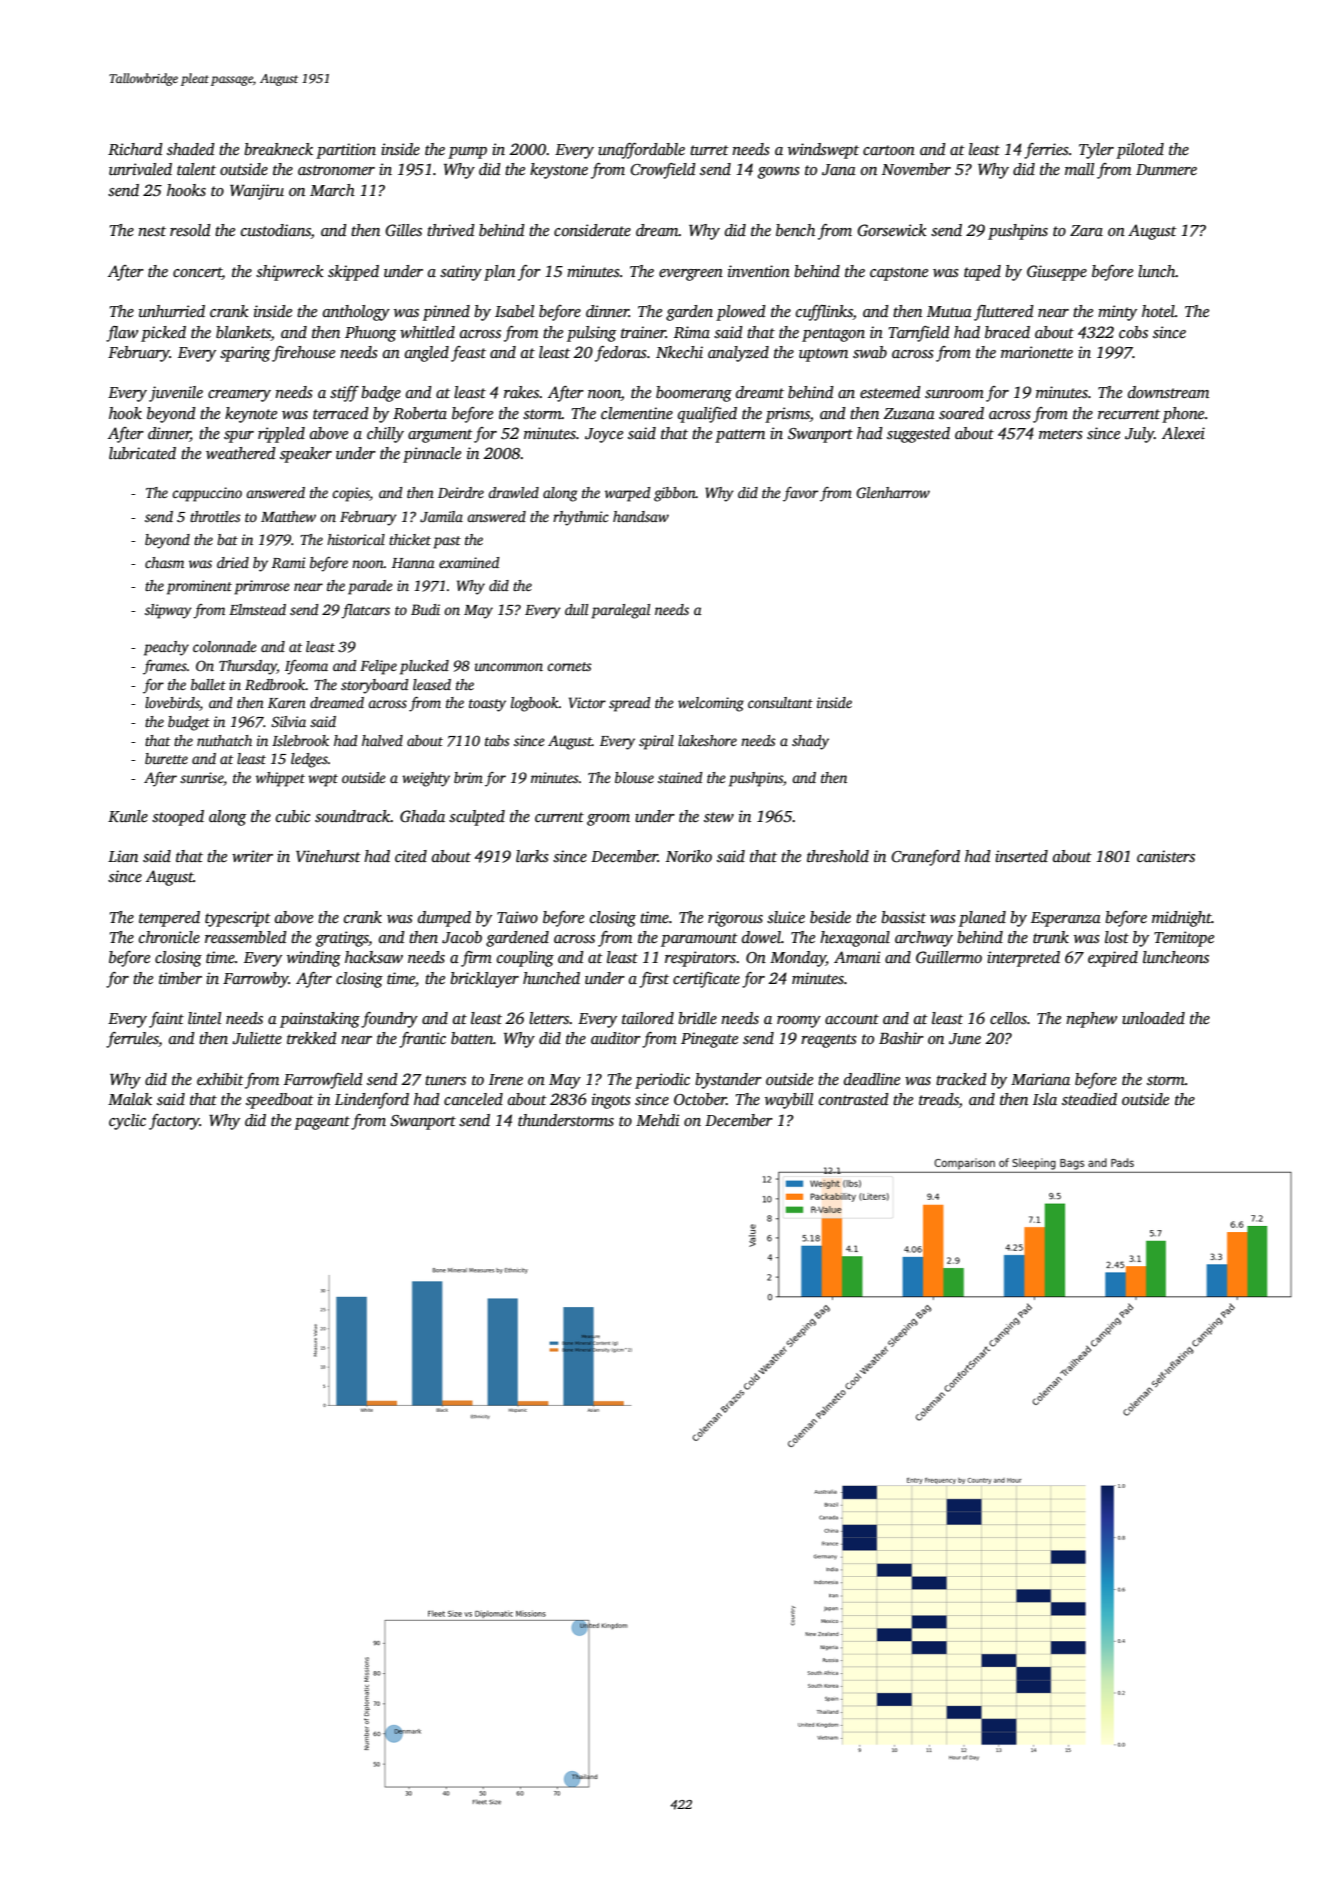 The height and width of the screenshot is (1897, 1341). What do you see at coordinates (833, 335) in the screenshot?
I see `pentagon` at bounding box center [833, 335].
